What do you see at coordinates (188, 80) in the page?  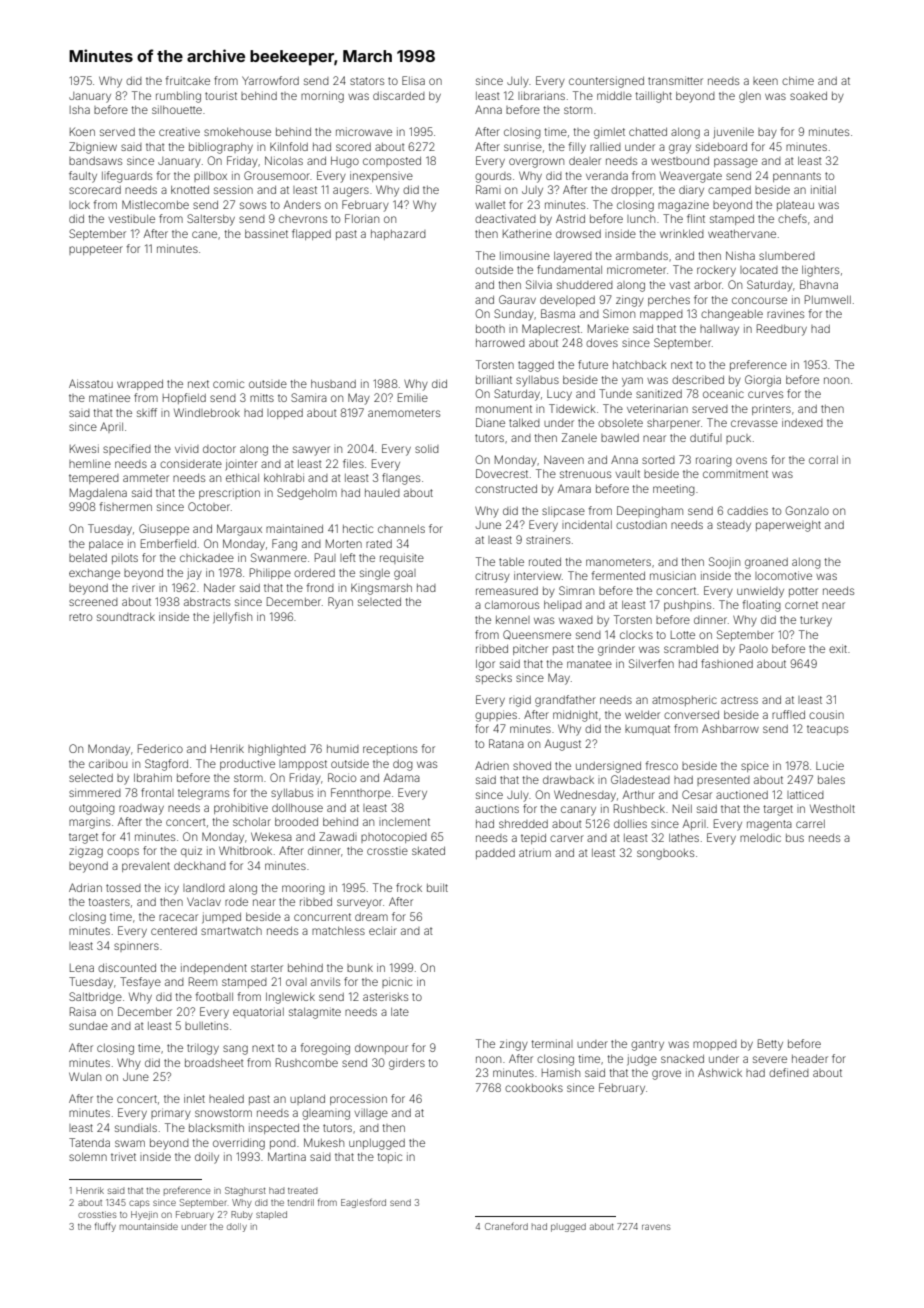 I see `fruitcake` at bounding box center [188, 80].
